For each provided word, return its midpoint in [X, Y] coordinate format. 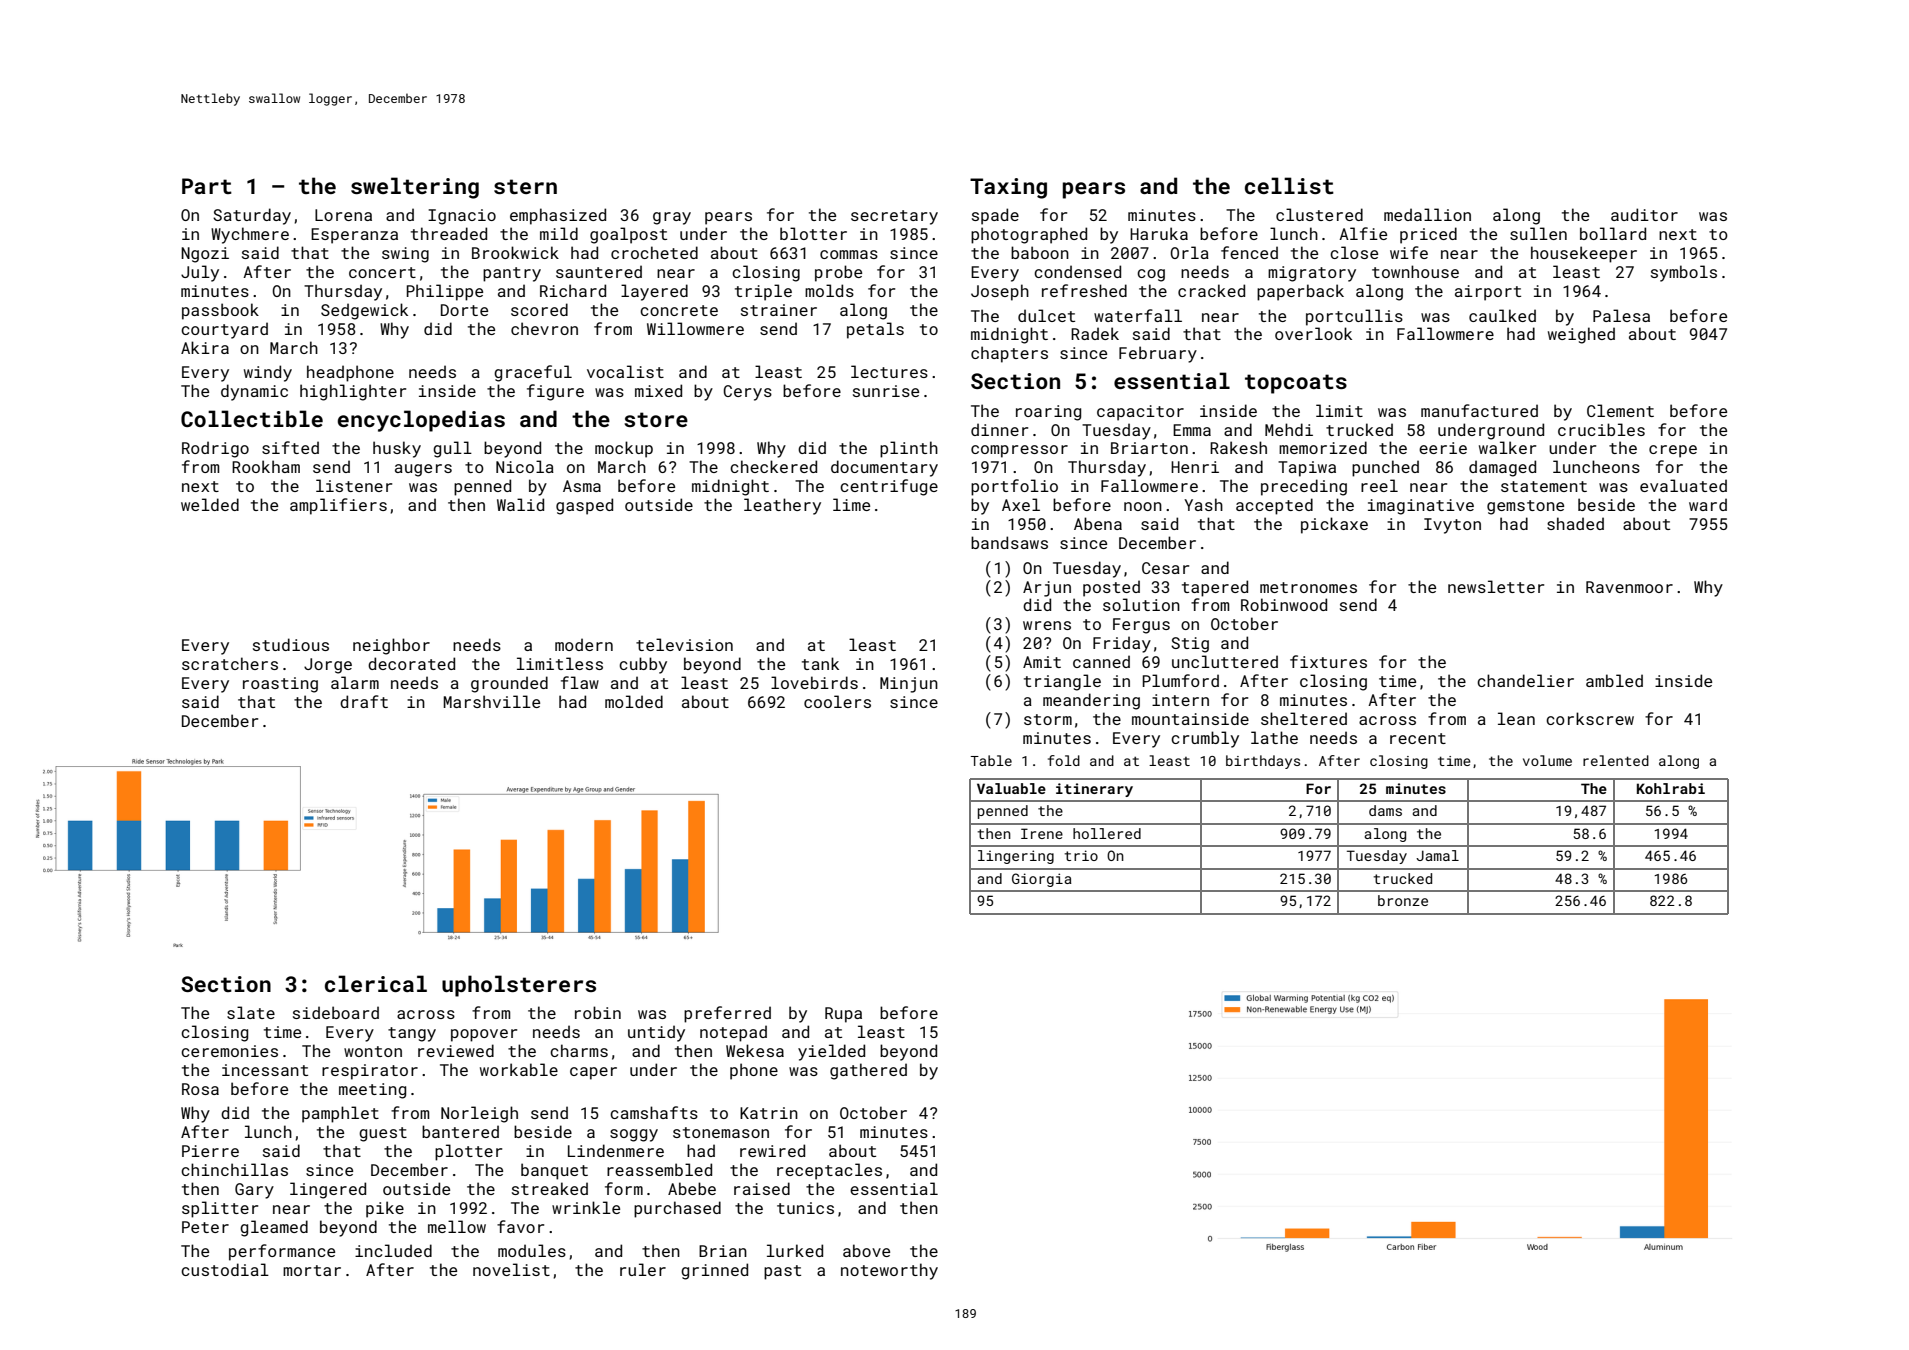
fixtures [1328, 661]
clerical [376, 983]
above [866, 1250]
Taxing [1008, 188]
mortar [312, 1270]
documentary [884, 468]
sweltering [415, 188]
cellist [1289, 185]
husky [397, 449]
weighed [1581, 335]
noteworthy [889, 1271]
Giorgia [1042, 880]
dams [1385, 810]
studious [291, 644]
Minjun [909, 685]
